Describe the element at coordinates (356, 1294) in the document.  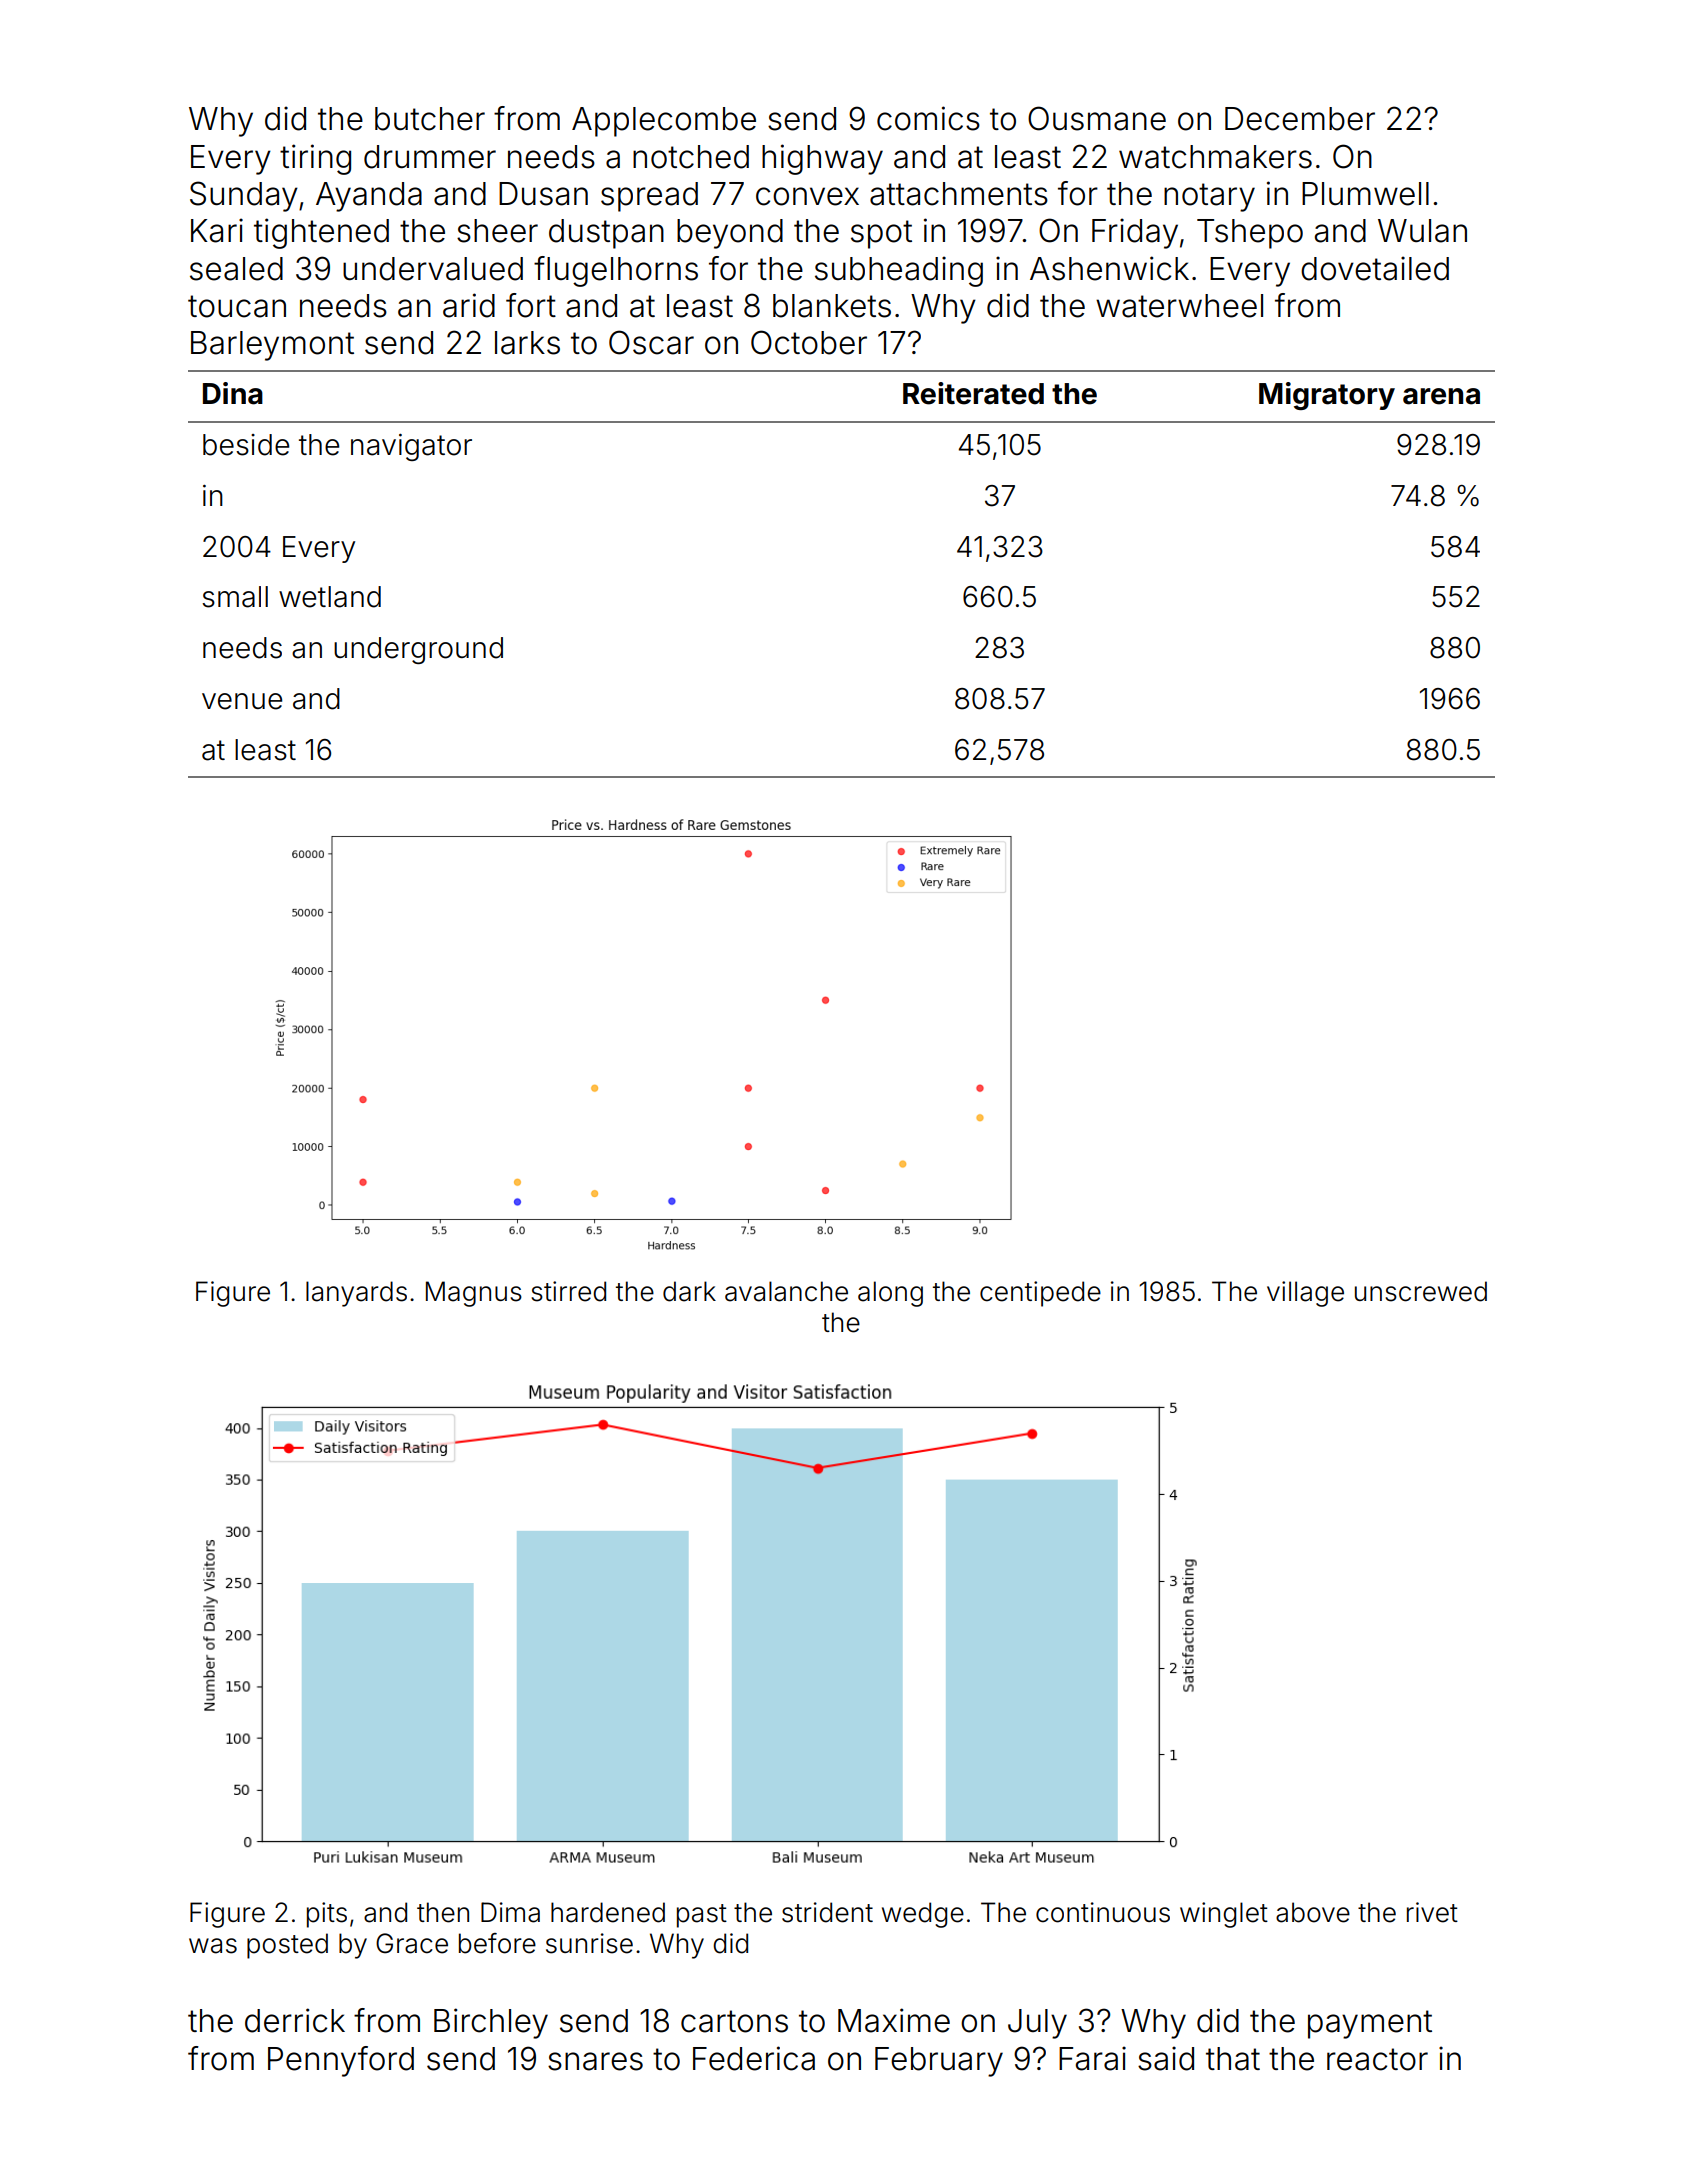
I see `lanyards` at that location.
